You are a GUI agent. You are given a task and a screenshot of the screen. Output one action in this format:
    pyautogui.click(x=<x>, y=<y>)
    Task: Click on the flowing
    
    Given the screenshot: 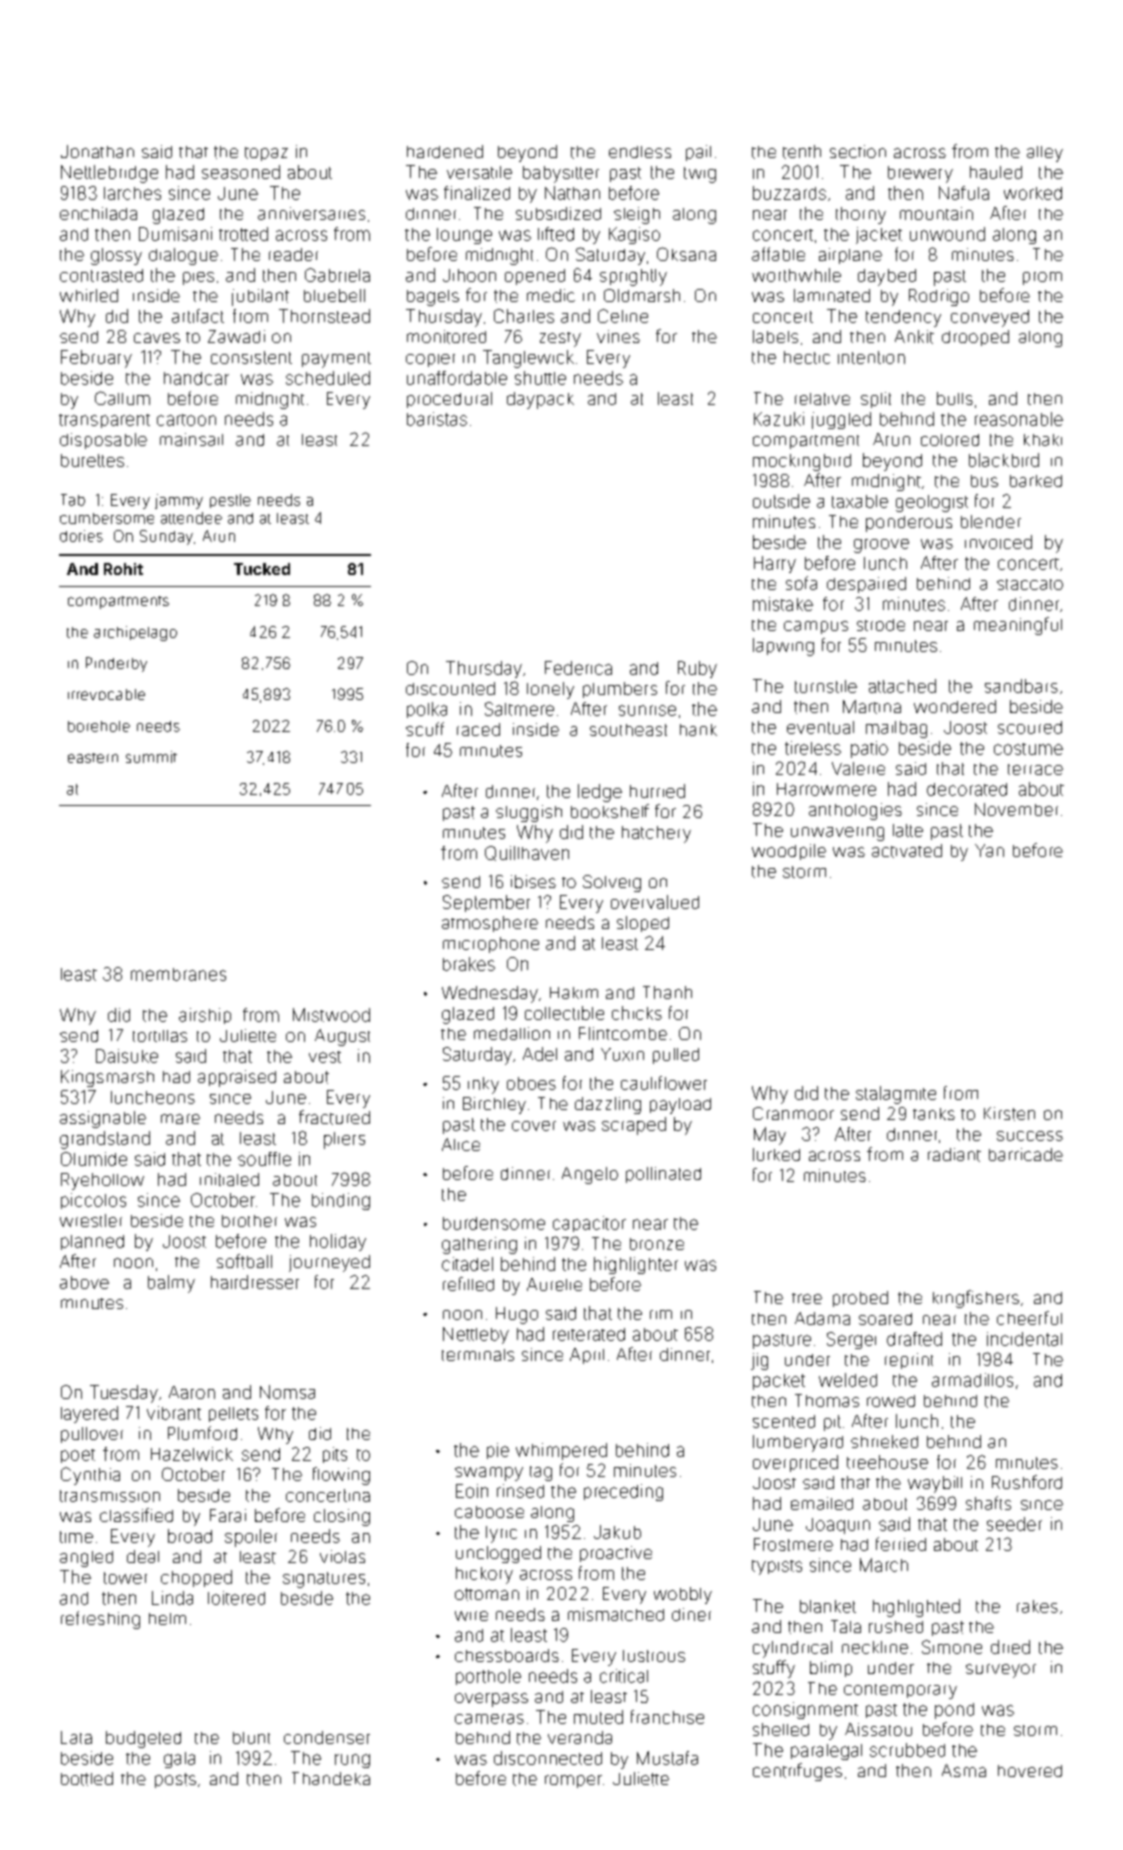 What is the action you would take?
    pyautogui.click(x=341, y=1476)
